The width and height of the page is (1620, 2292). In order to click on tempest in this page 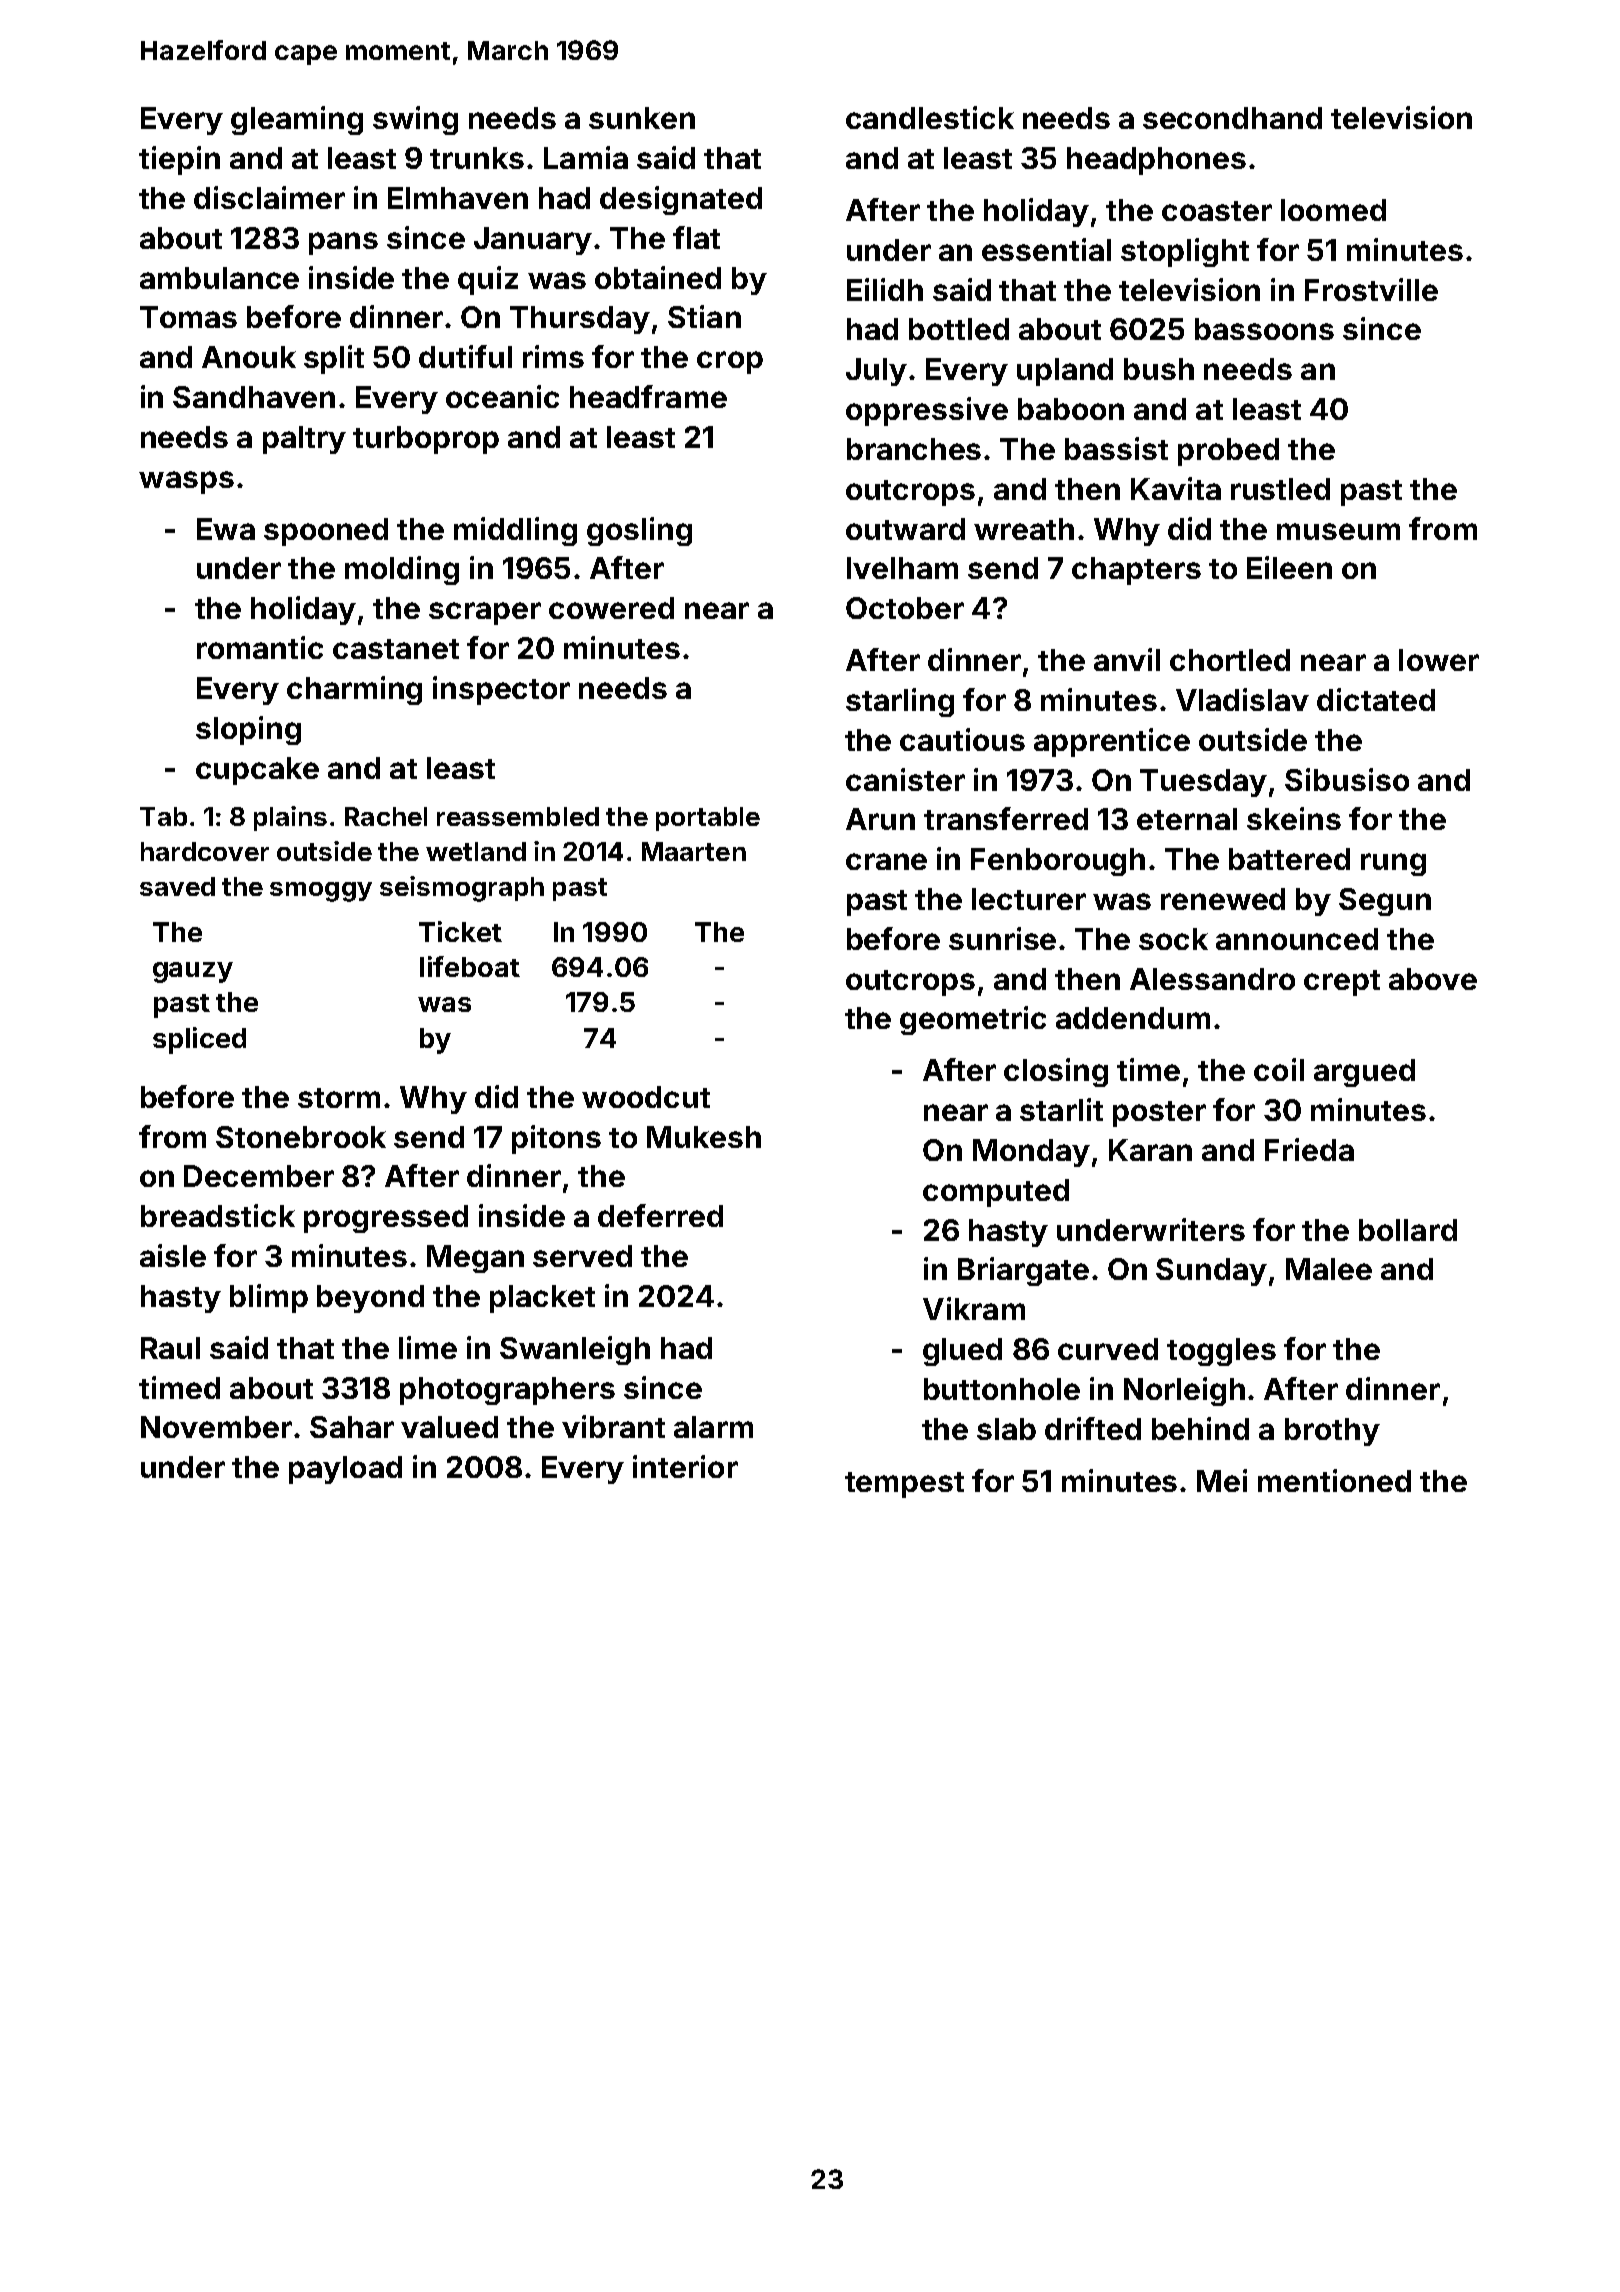, I will do `click(904, 1485)`.
